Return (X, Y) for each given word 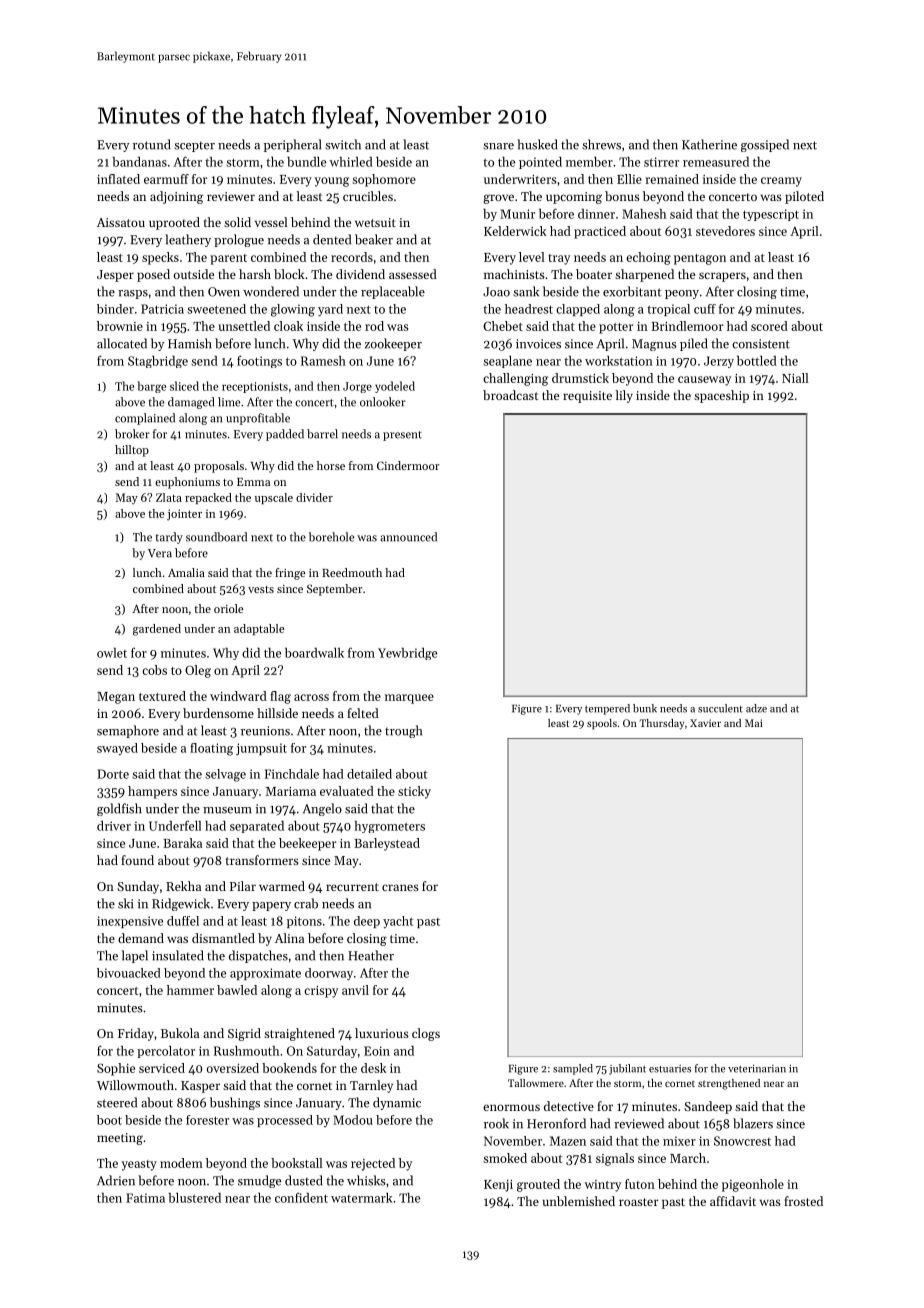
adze (756, 708)
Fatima (145, 1198)
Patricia (162, 309)
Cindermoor (408, 465)
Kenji (498, 1186)
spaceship (721, 396)
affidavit (733, 1201)
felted (363, 713)
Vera (160, 553)
